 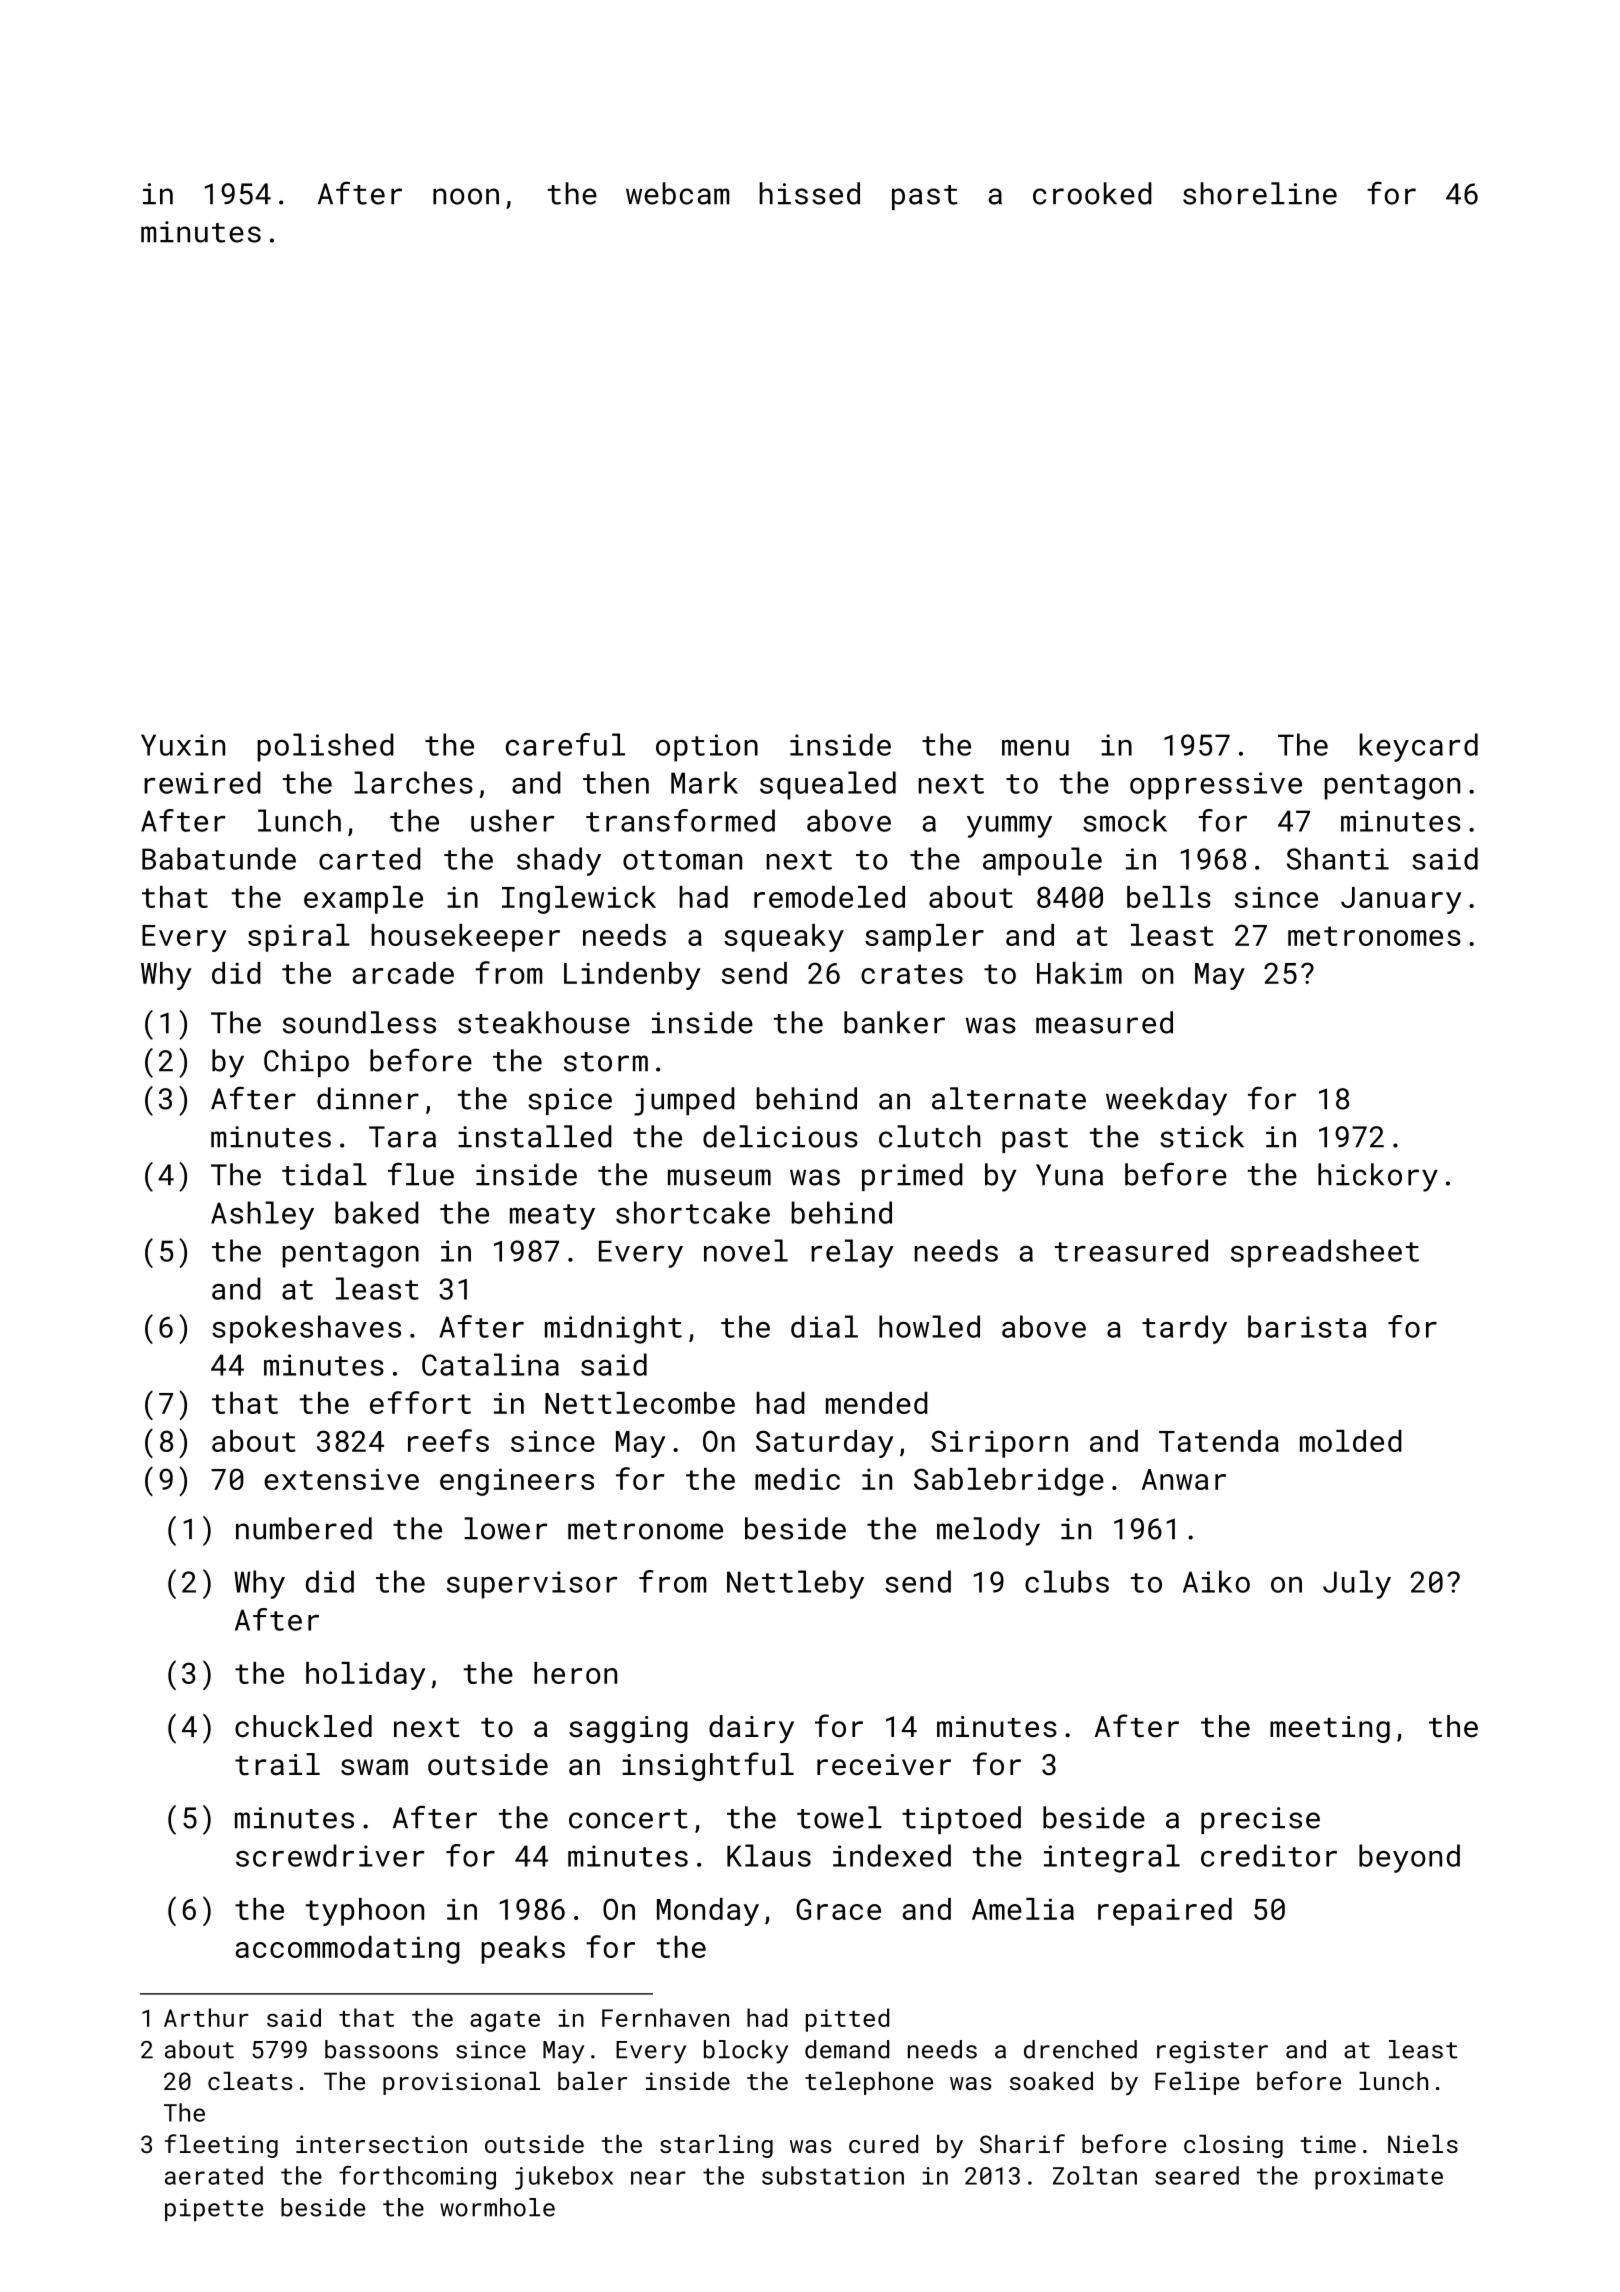 I want to click on pipette, so click(x=214, y=2210).
